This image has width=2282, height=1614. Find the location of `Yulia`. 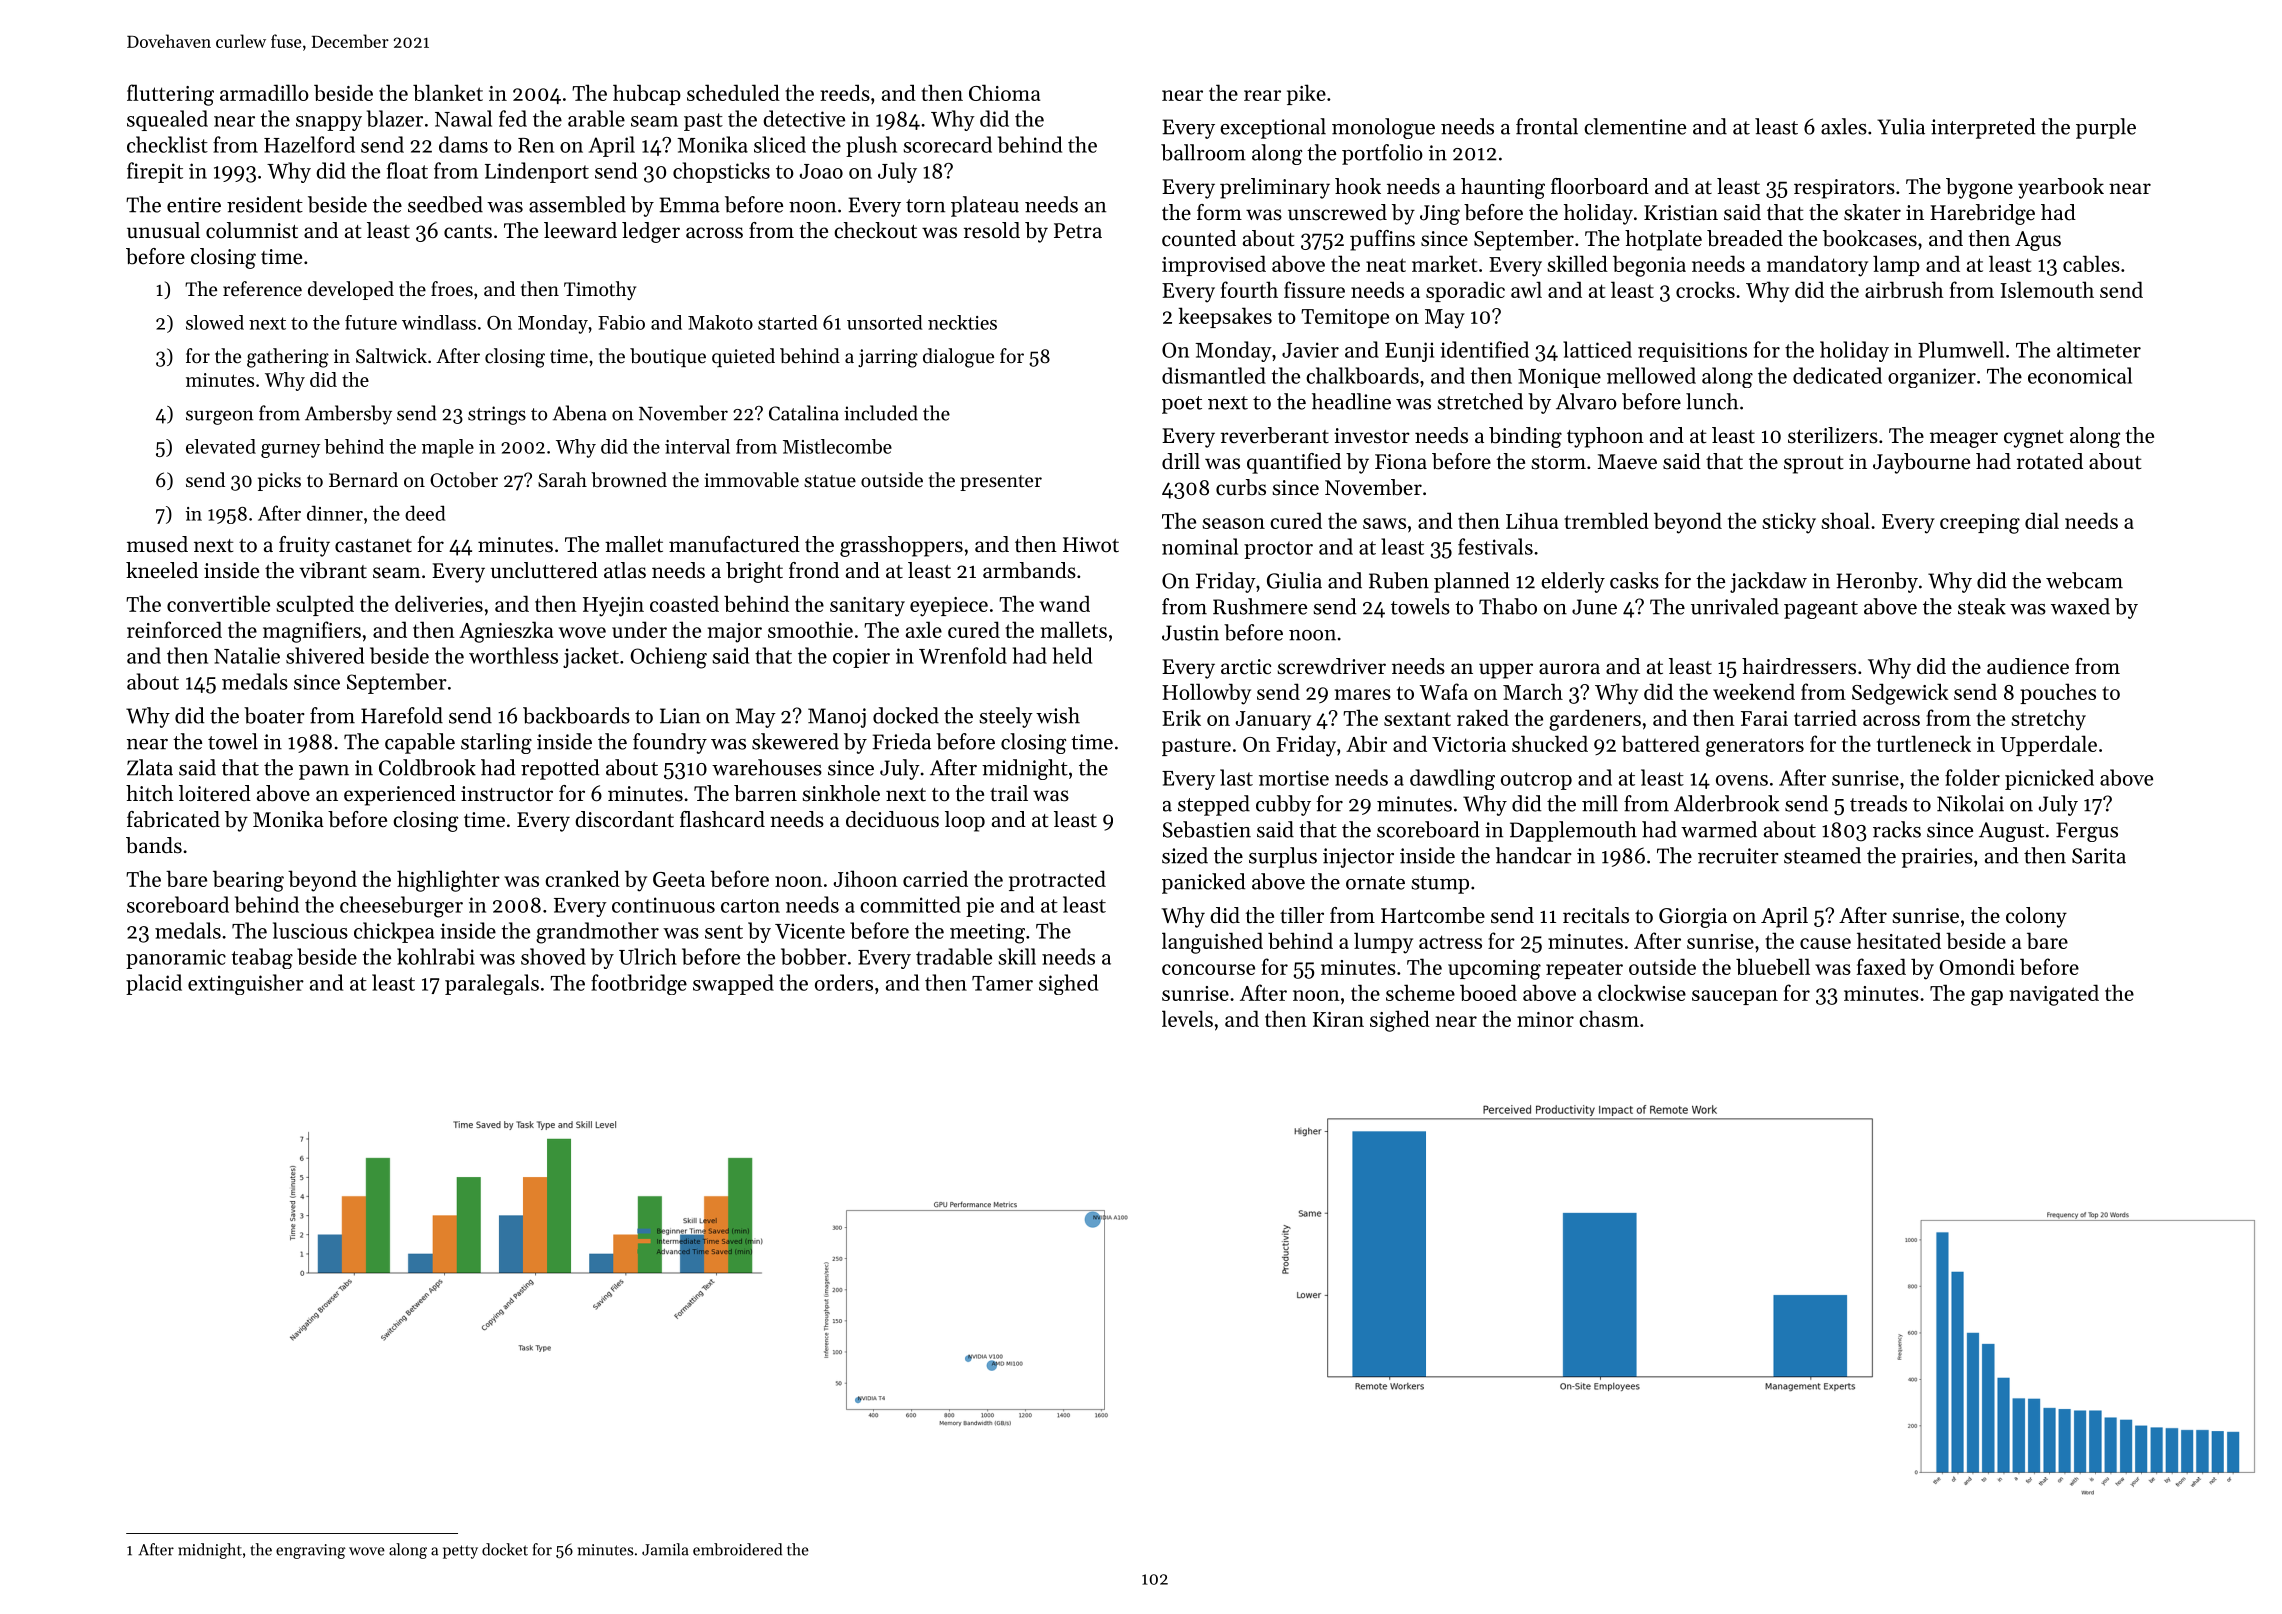

Yulia is located at coordinates (1901, 126).
